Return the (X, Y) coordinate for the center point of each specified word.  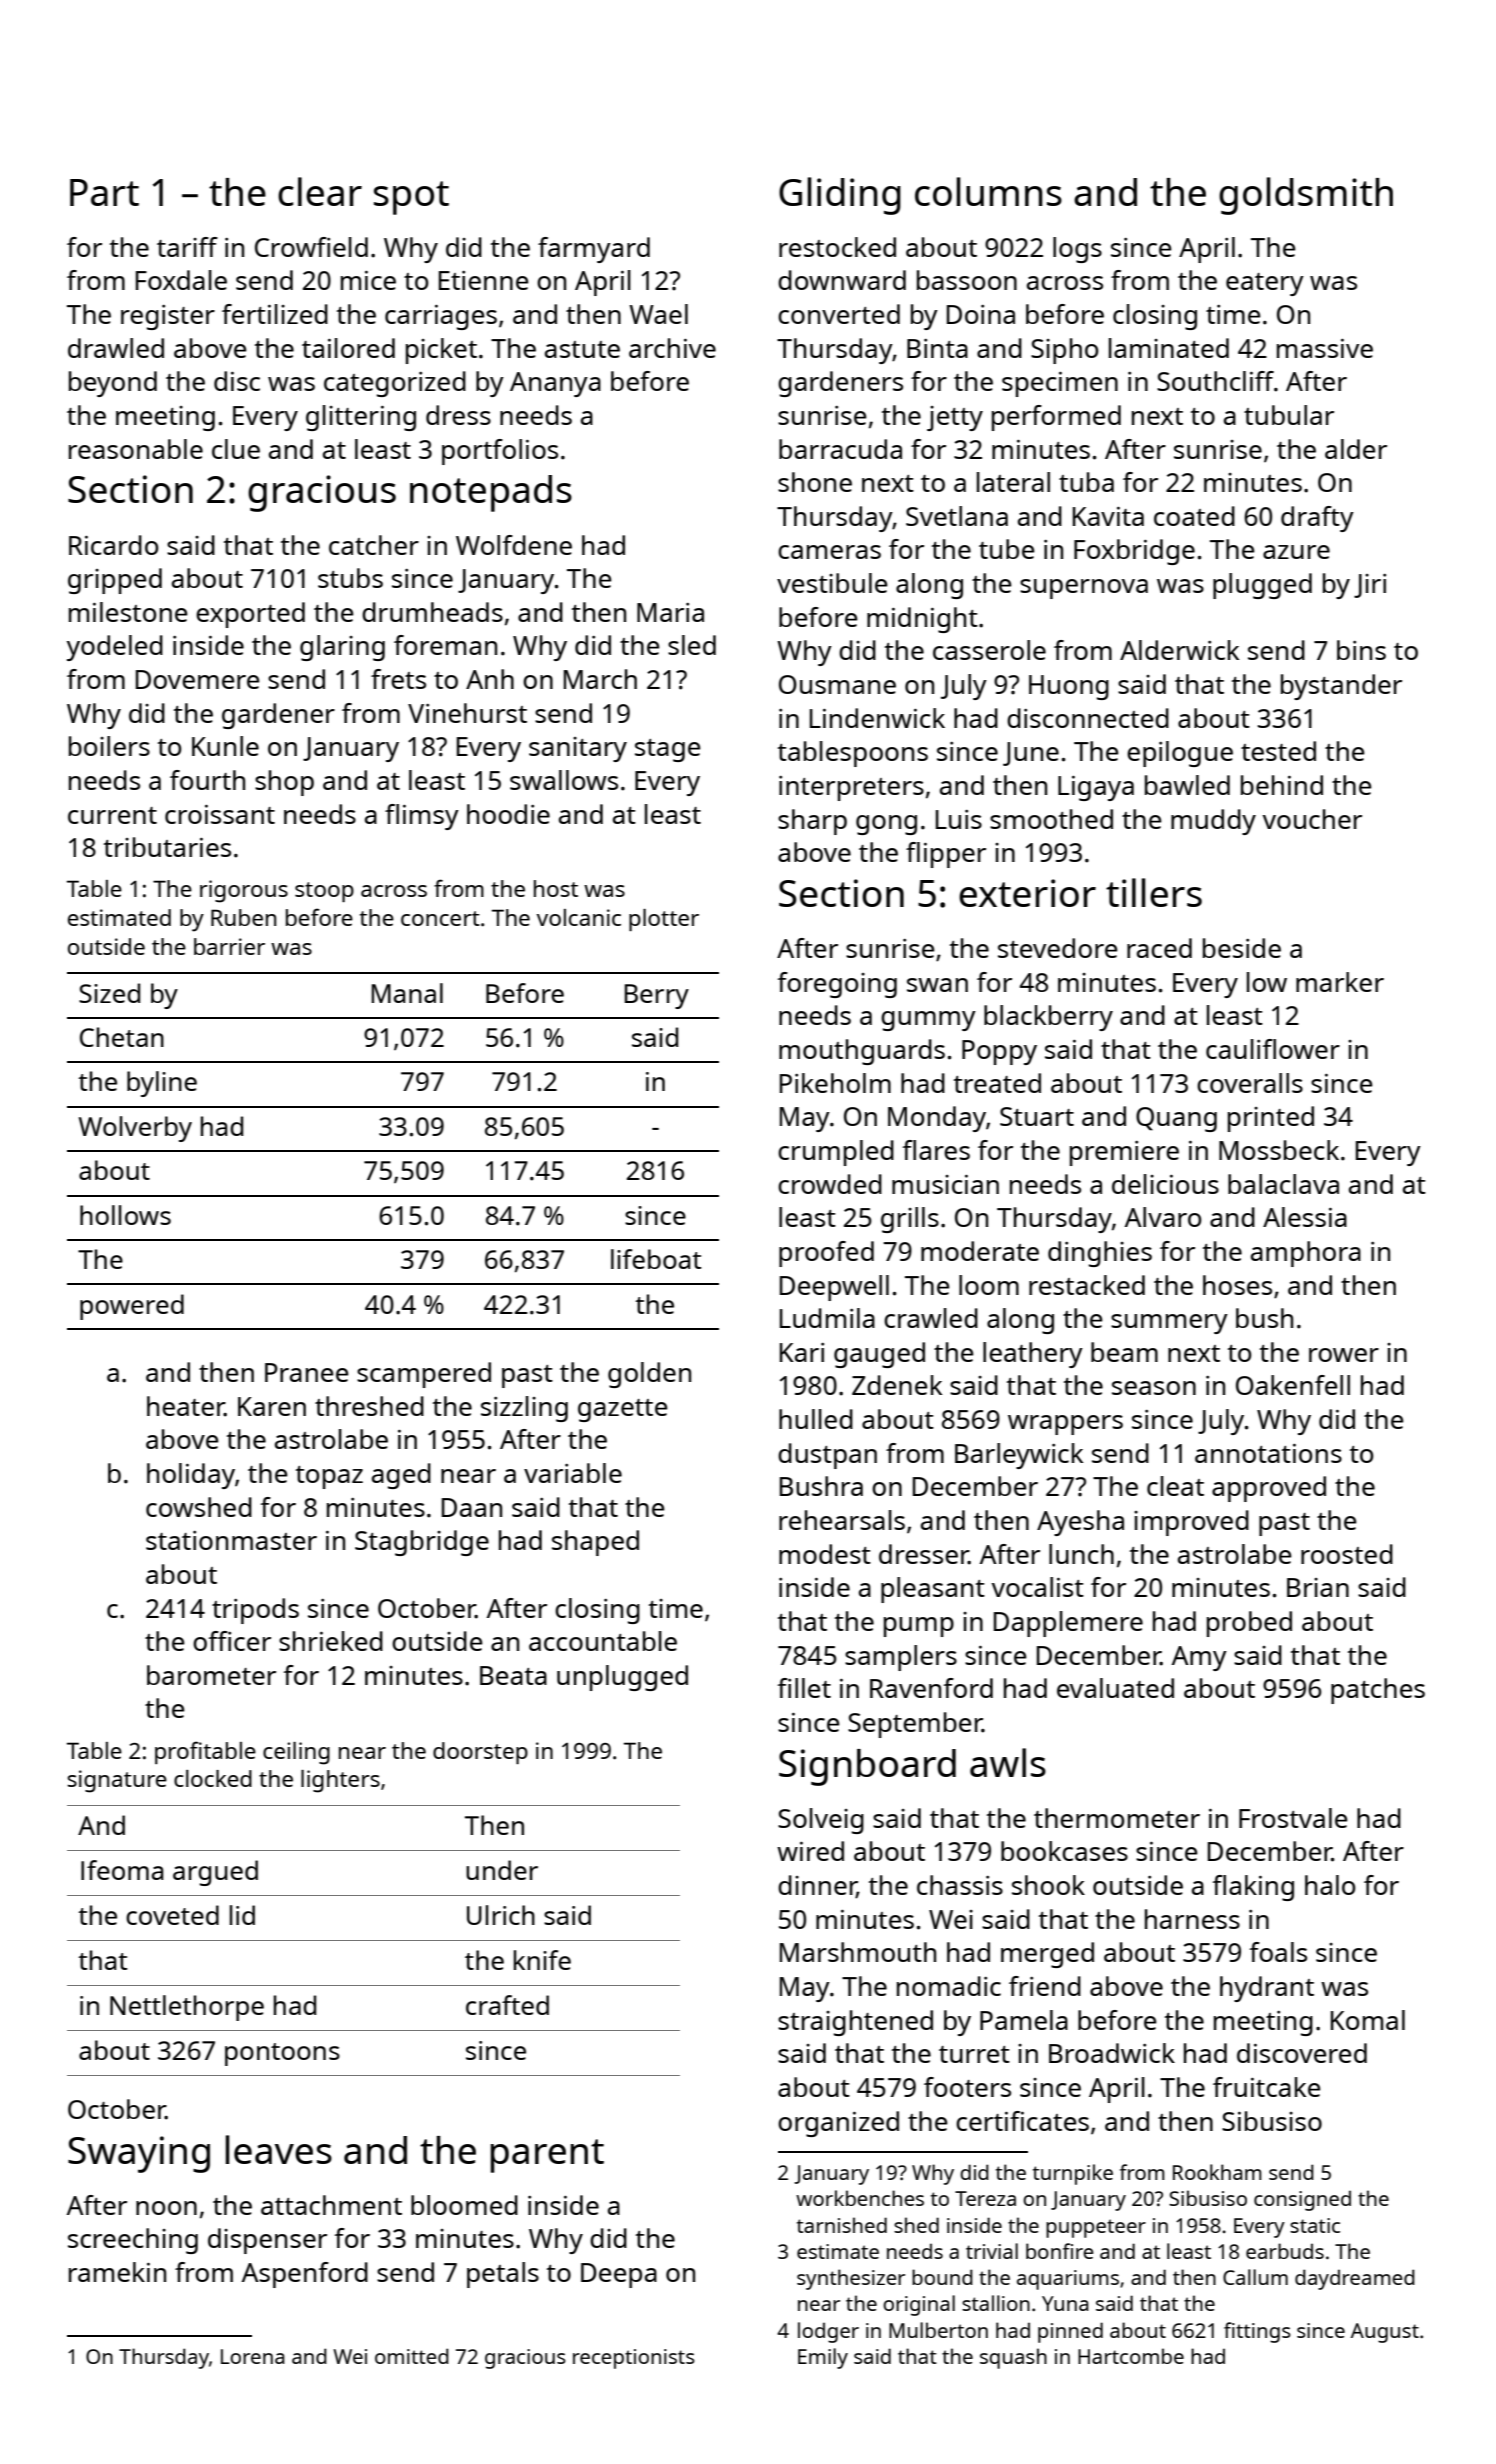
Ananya (555, 384)
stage (668, 750)
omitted (412, 2356)
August (1385, 2333)
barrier (229, 946)
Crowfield (311, 247)
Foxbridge (1134, 552)
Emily (823, 2358)
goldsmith (1306, 196)
